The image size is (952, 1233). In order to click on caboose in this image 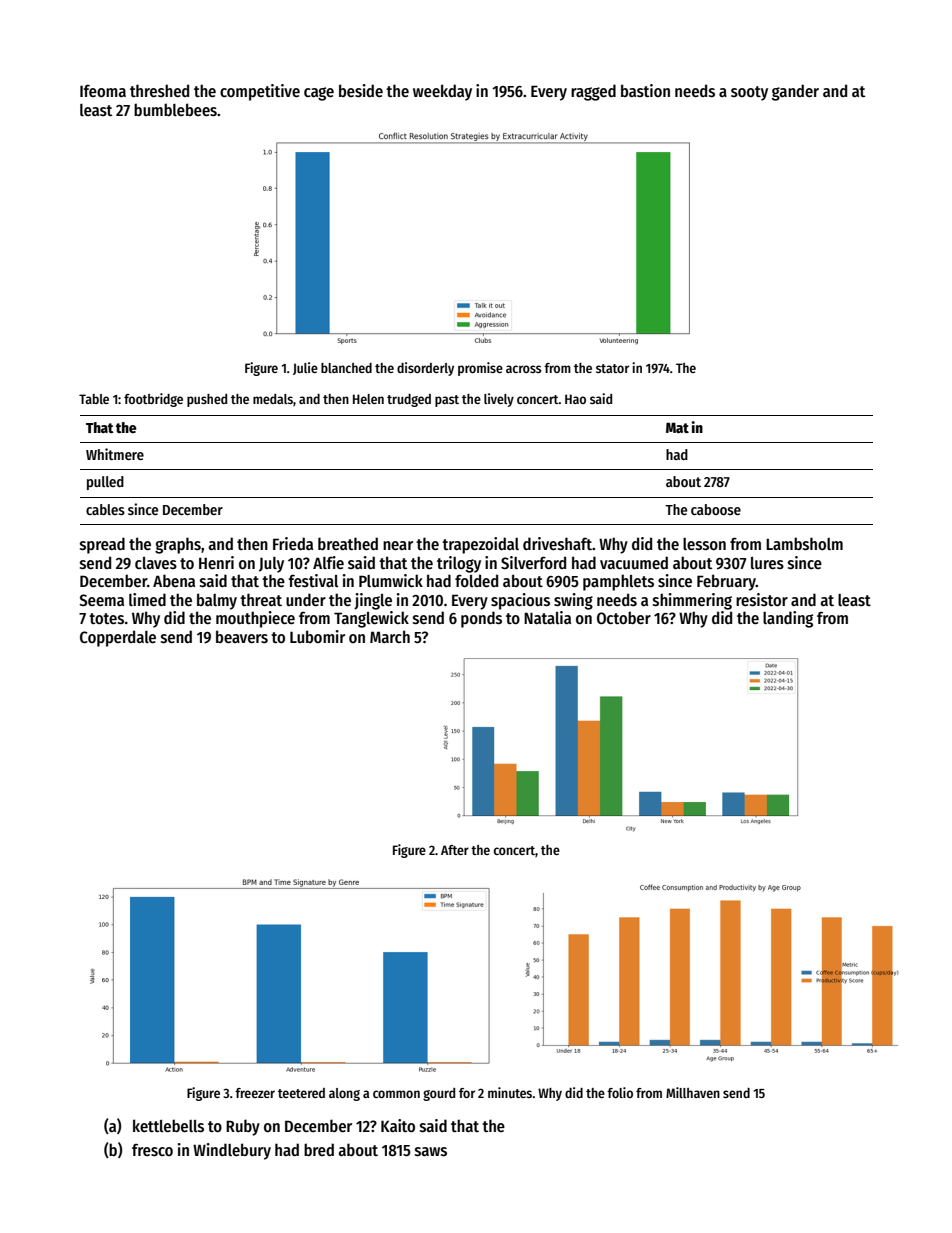, I will do `click(716, 509)`.
